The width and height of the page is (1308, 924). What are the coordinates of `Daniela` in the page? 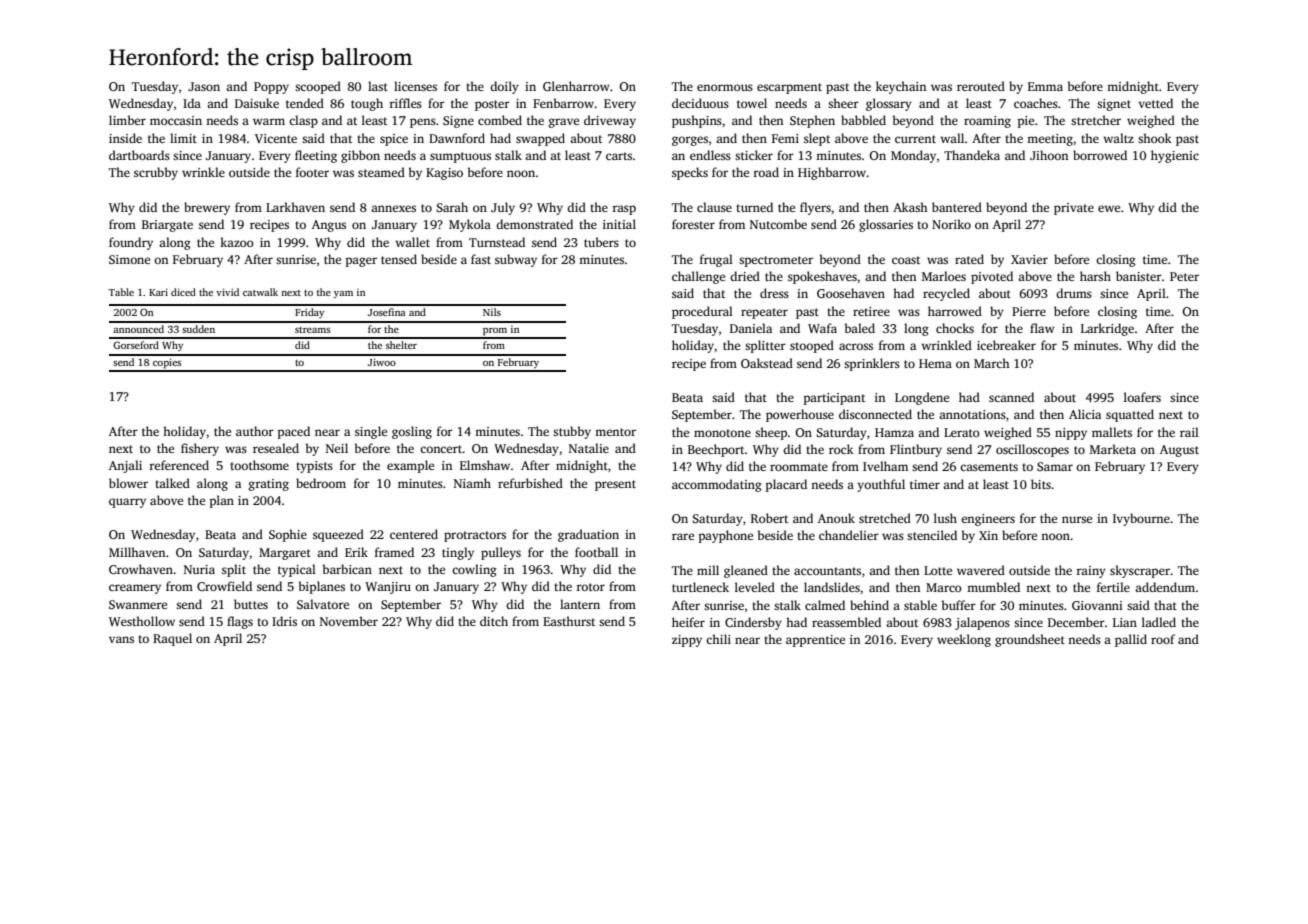 It's located at (751, 328).
